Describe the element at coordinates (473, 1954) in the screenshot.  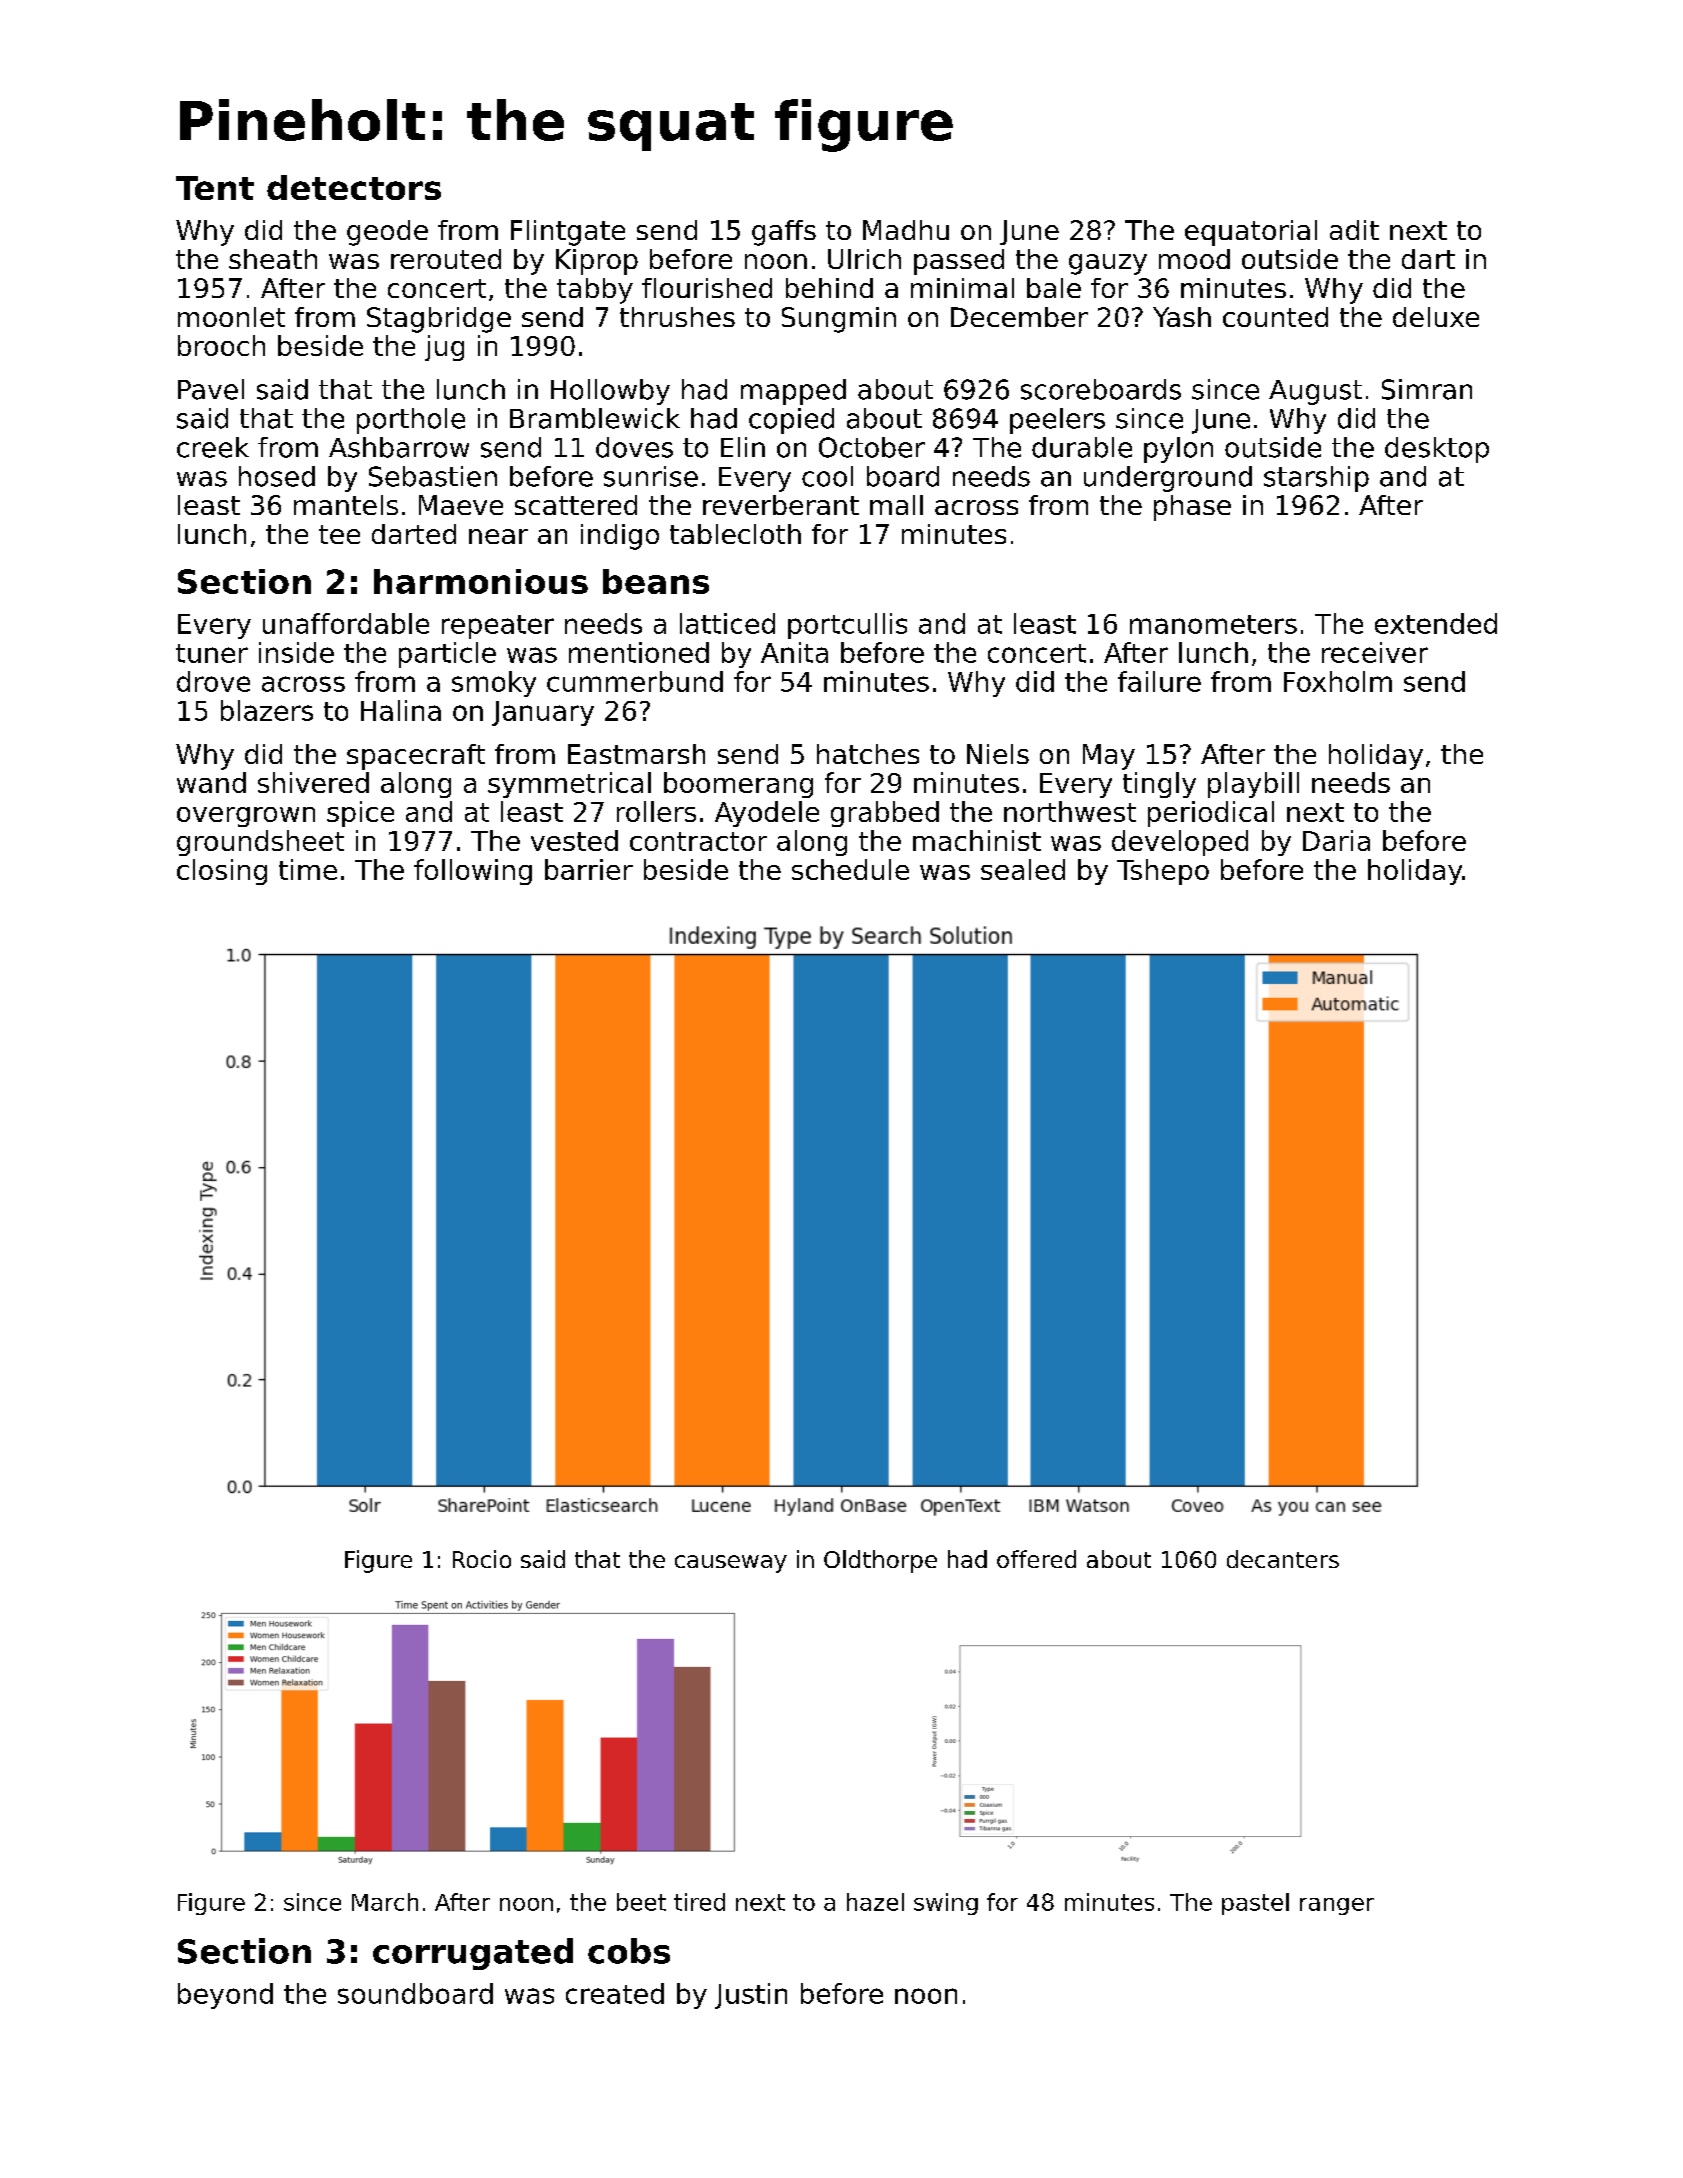
I see `corrugated` at that location.
